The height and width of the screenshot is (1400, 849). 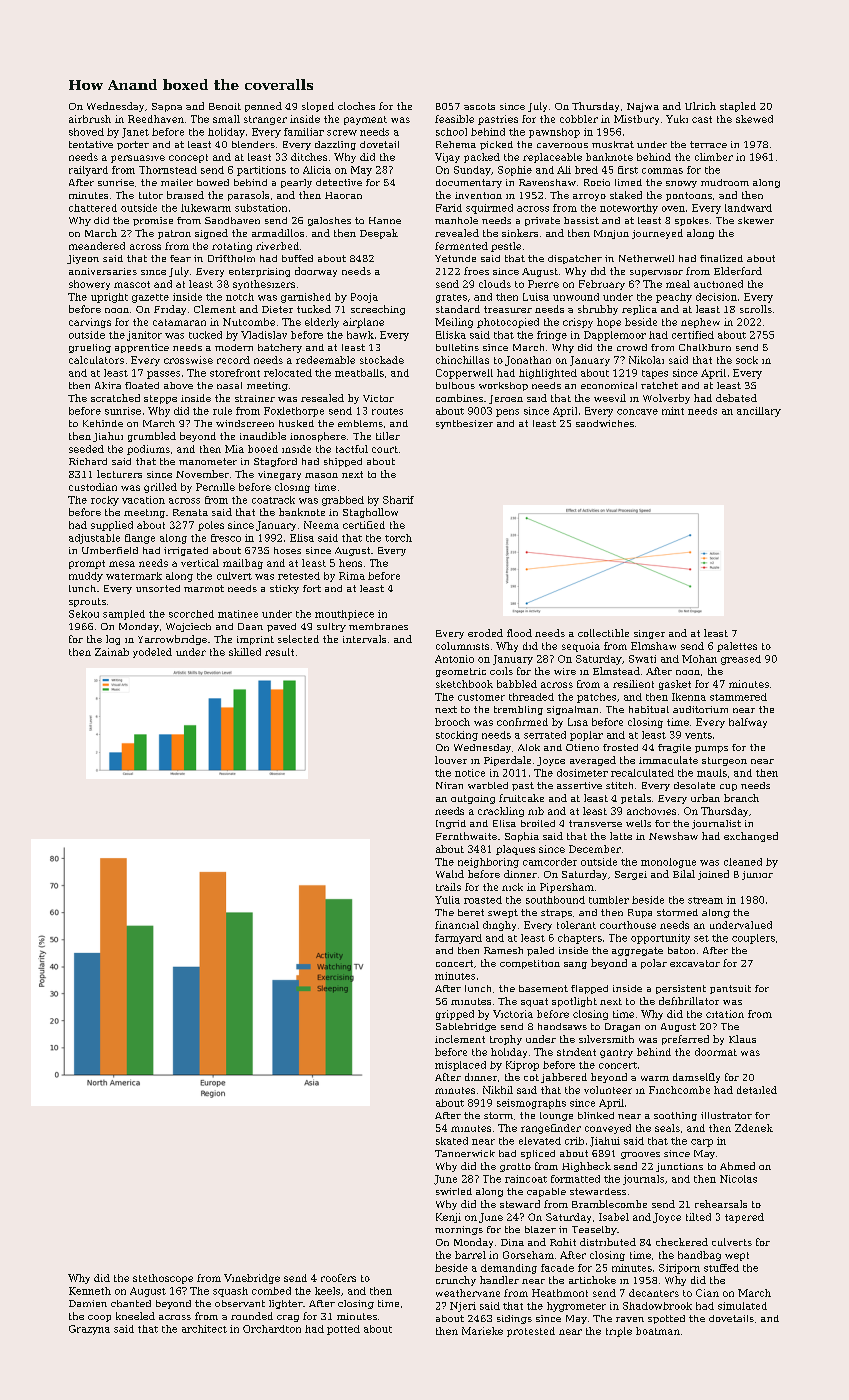 What do you see at coordinates (240, 297) in the screenshot?
I see `notch` at bounding box center [240, 297].
